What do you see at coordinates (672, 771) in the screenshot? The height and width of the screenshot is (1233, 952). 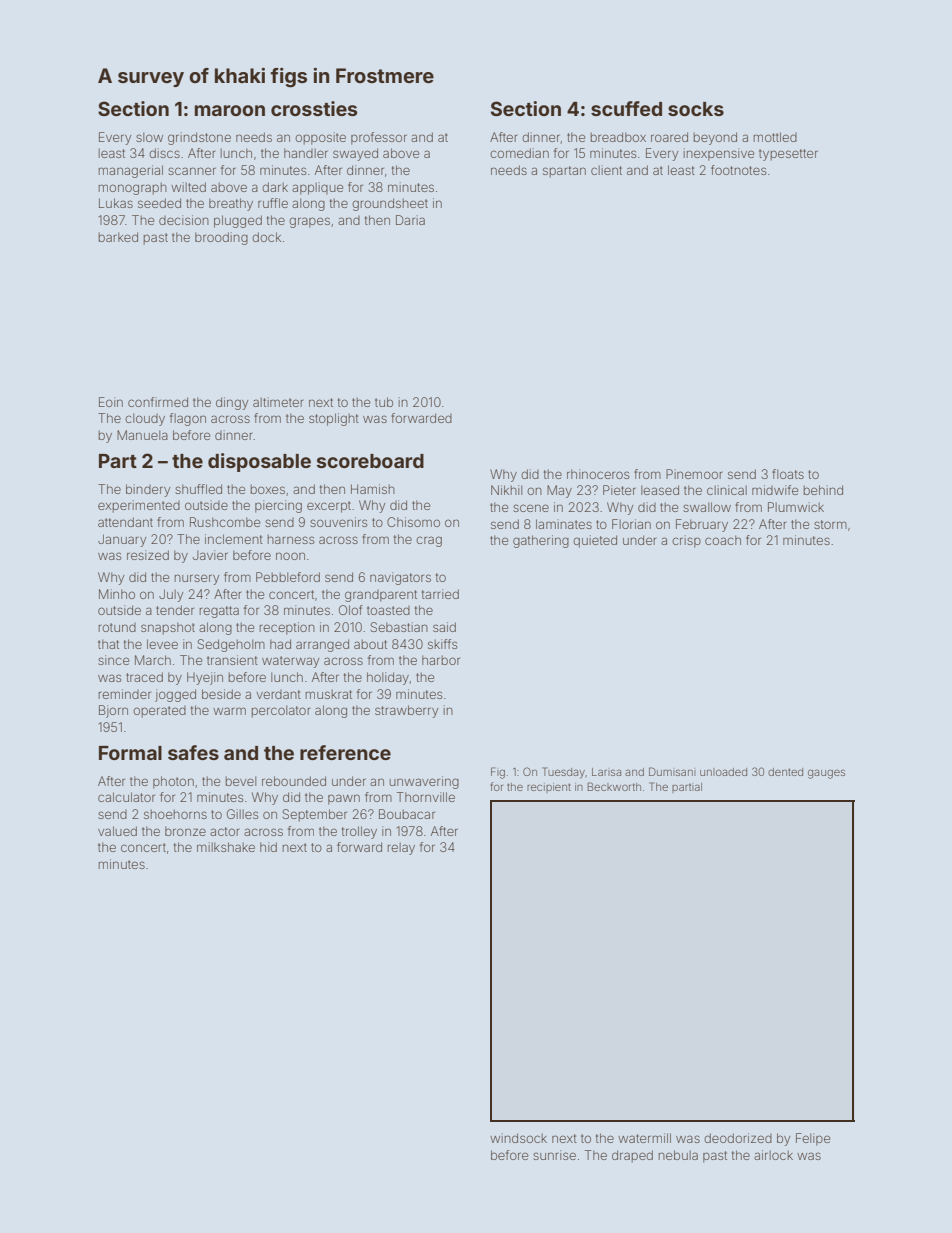 I see `Dumisani` at bounding box center [672, 771].
